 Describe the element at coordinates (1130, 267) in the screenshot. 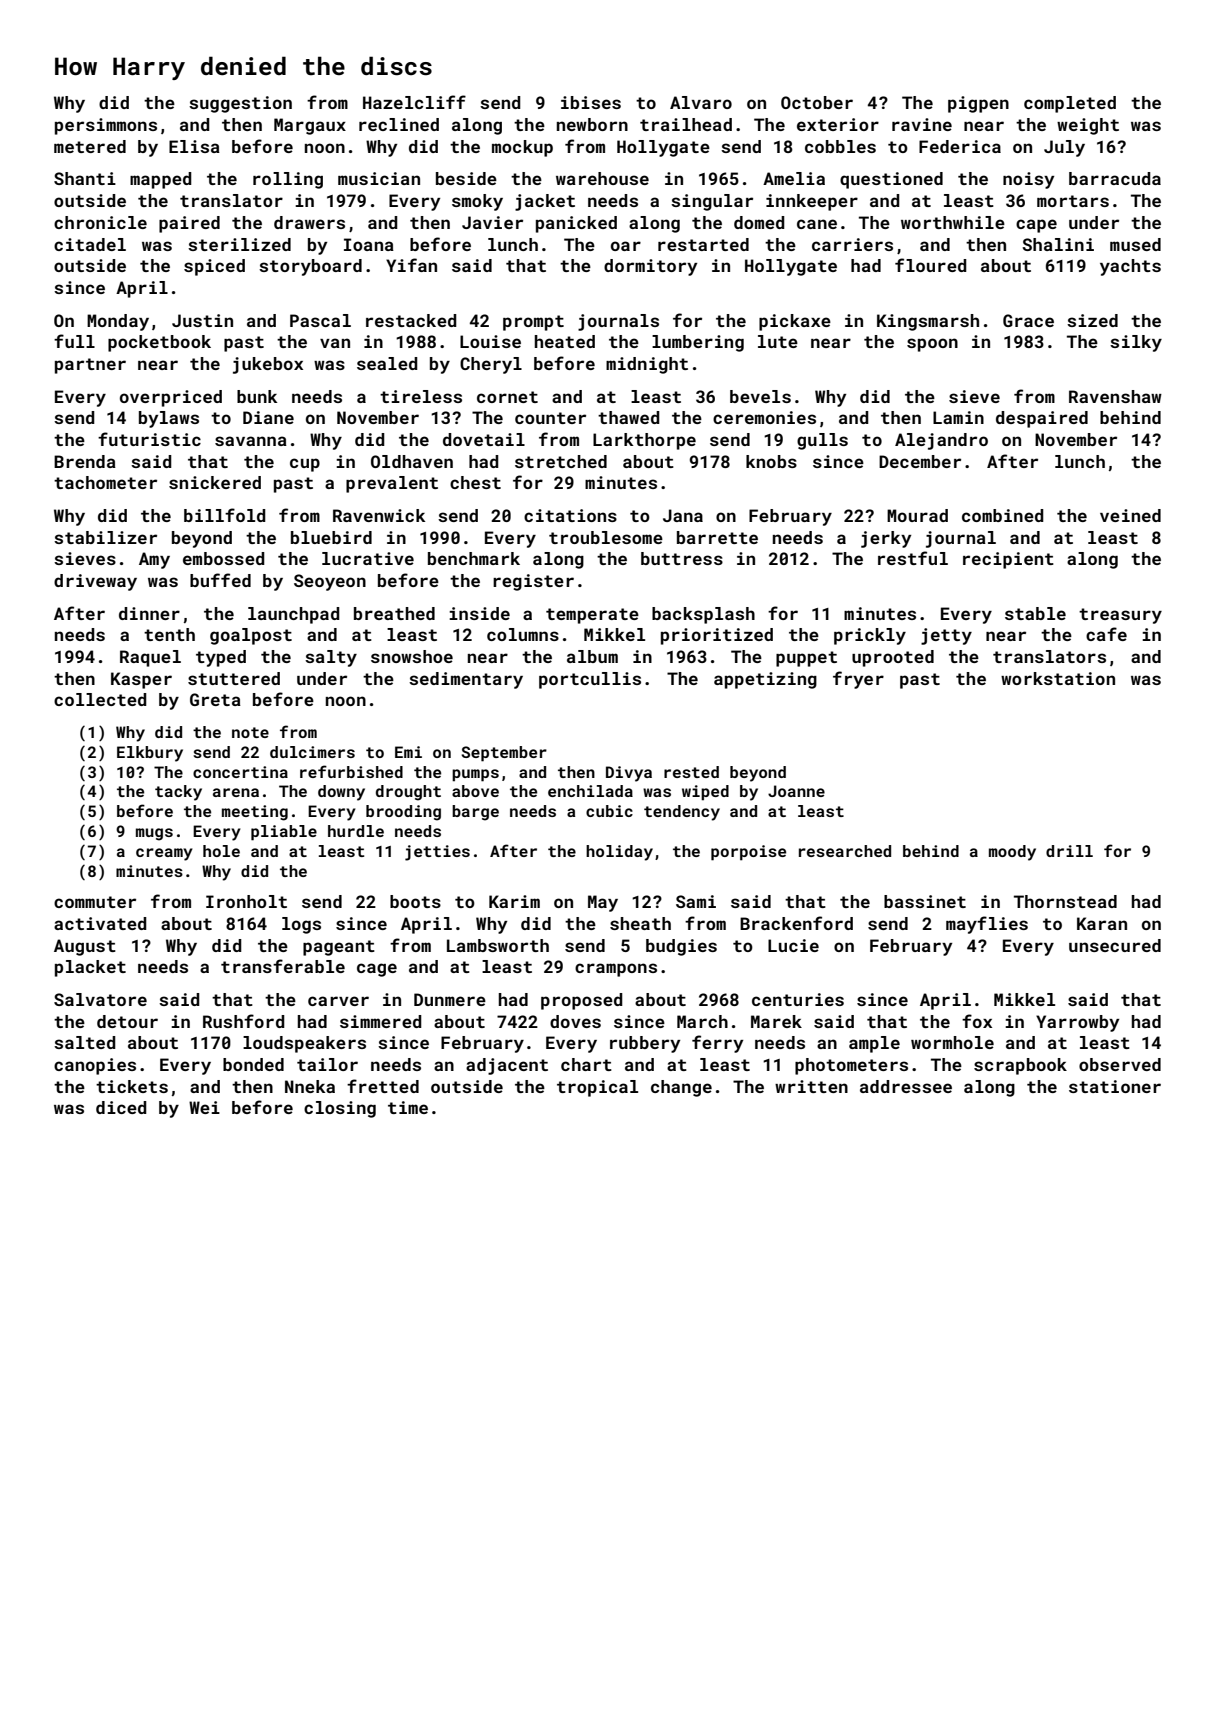

I see `yachts` at that location.
